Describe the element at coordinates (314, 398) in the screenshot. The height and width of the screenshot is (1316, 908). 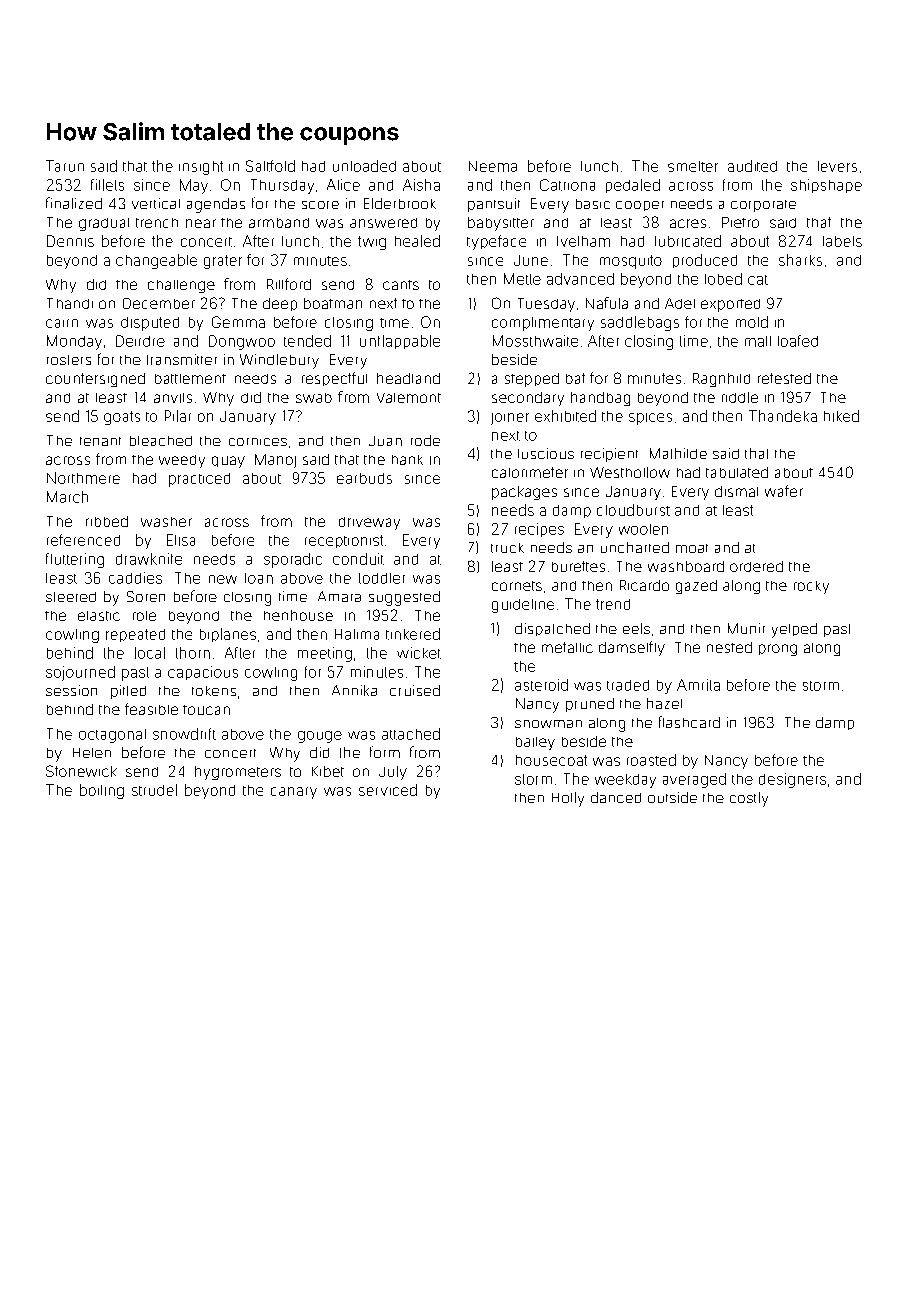
I see `swab` at that location.
